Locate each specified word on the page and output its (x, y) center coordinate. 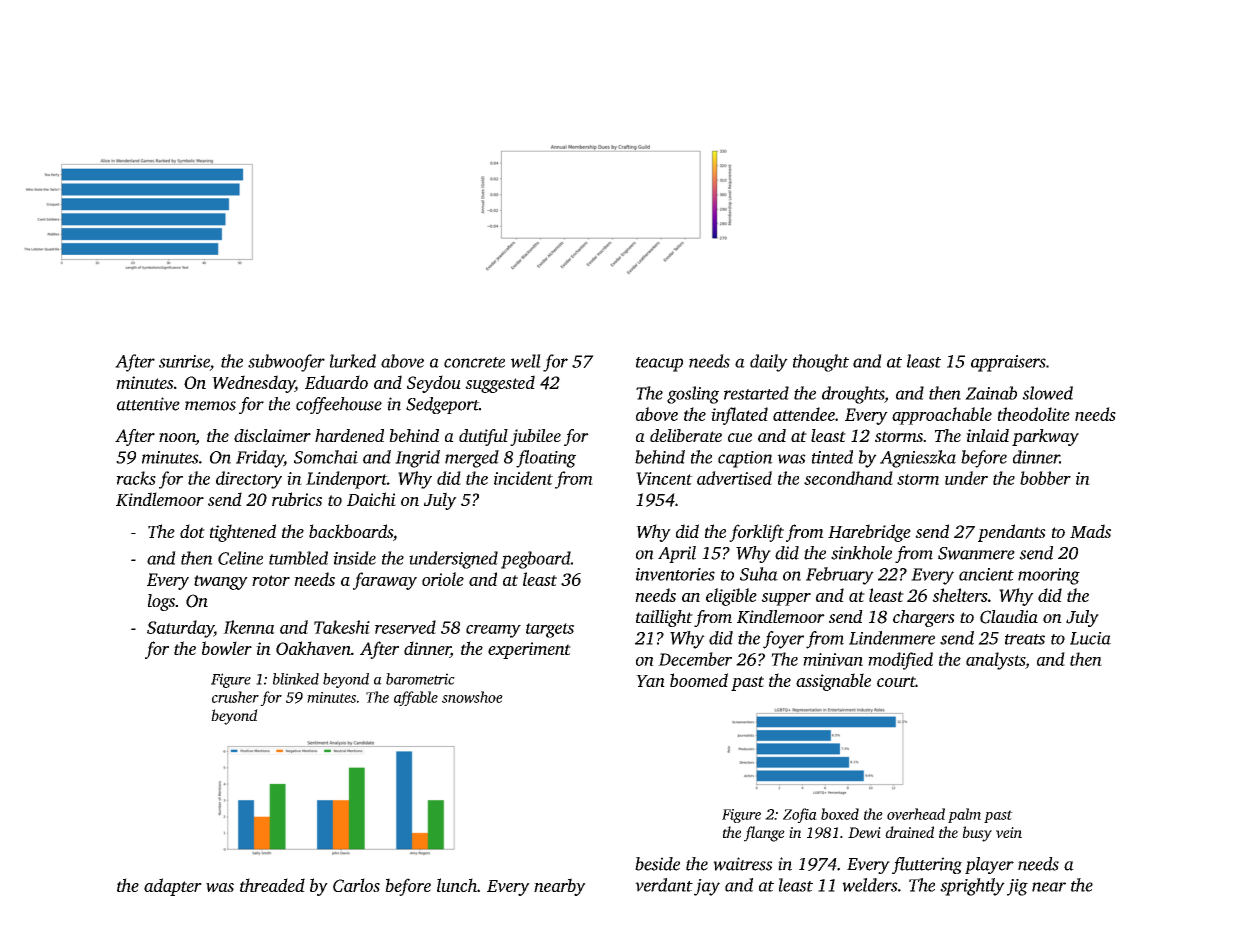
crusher (235, 697)
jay (707, 887)
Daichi (371, 499)
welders (870, 885)
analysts (995, 661)
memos (210, 406)
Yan (650, 681)
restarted (756, 393)
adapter (173, 887)
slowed (1047, 393)
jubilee (535, 437)
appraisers (1008, 363)
